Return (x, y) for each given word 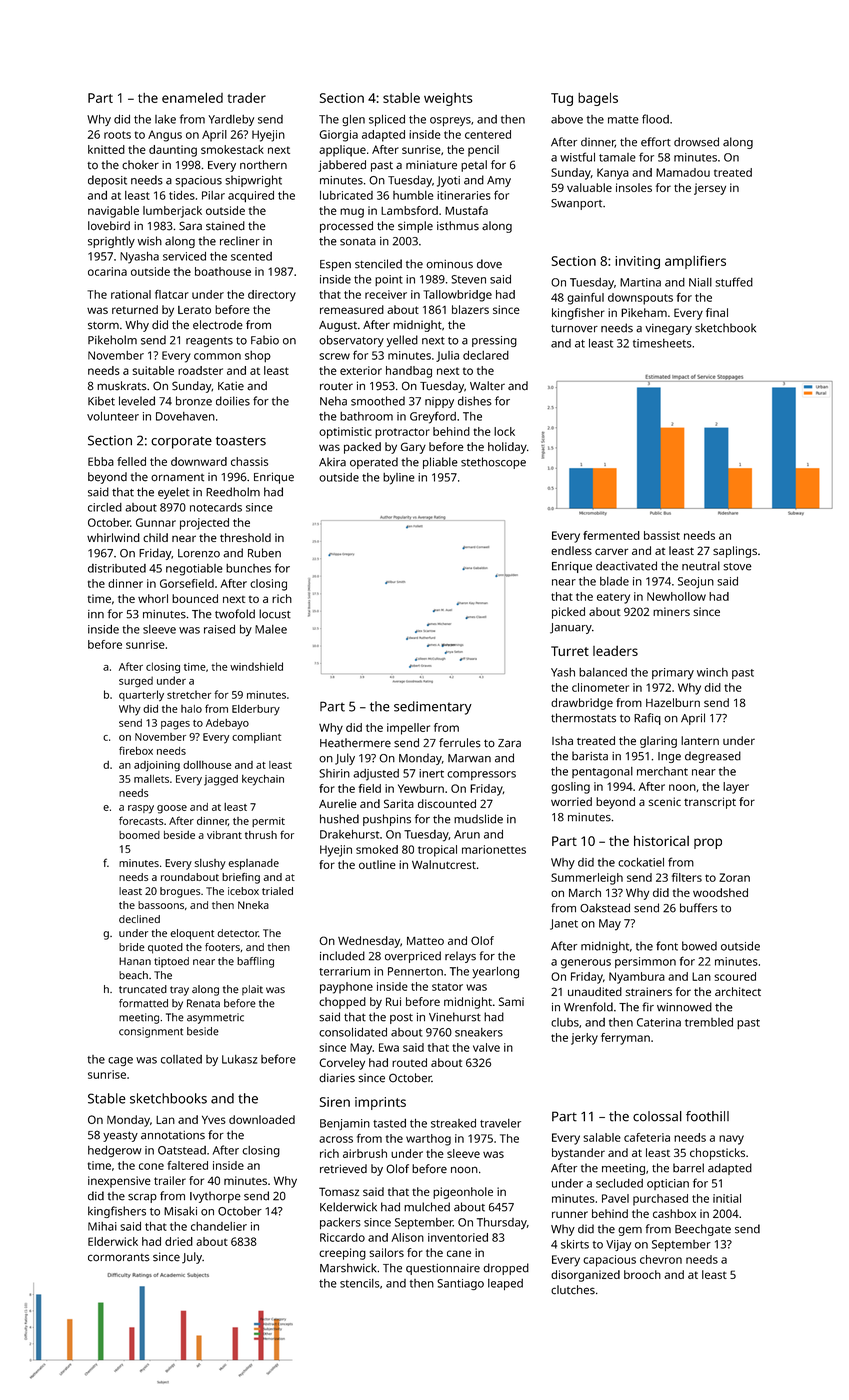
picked (568, 613)
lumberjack (172, 212)
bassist (662, 535)
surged (136, 682)
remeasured (352, 309)
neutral (701, 566)
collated (181, 1059)
